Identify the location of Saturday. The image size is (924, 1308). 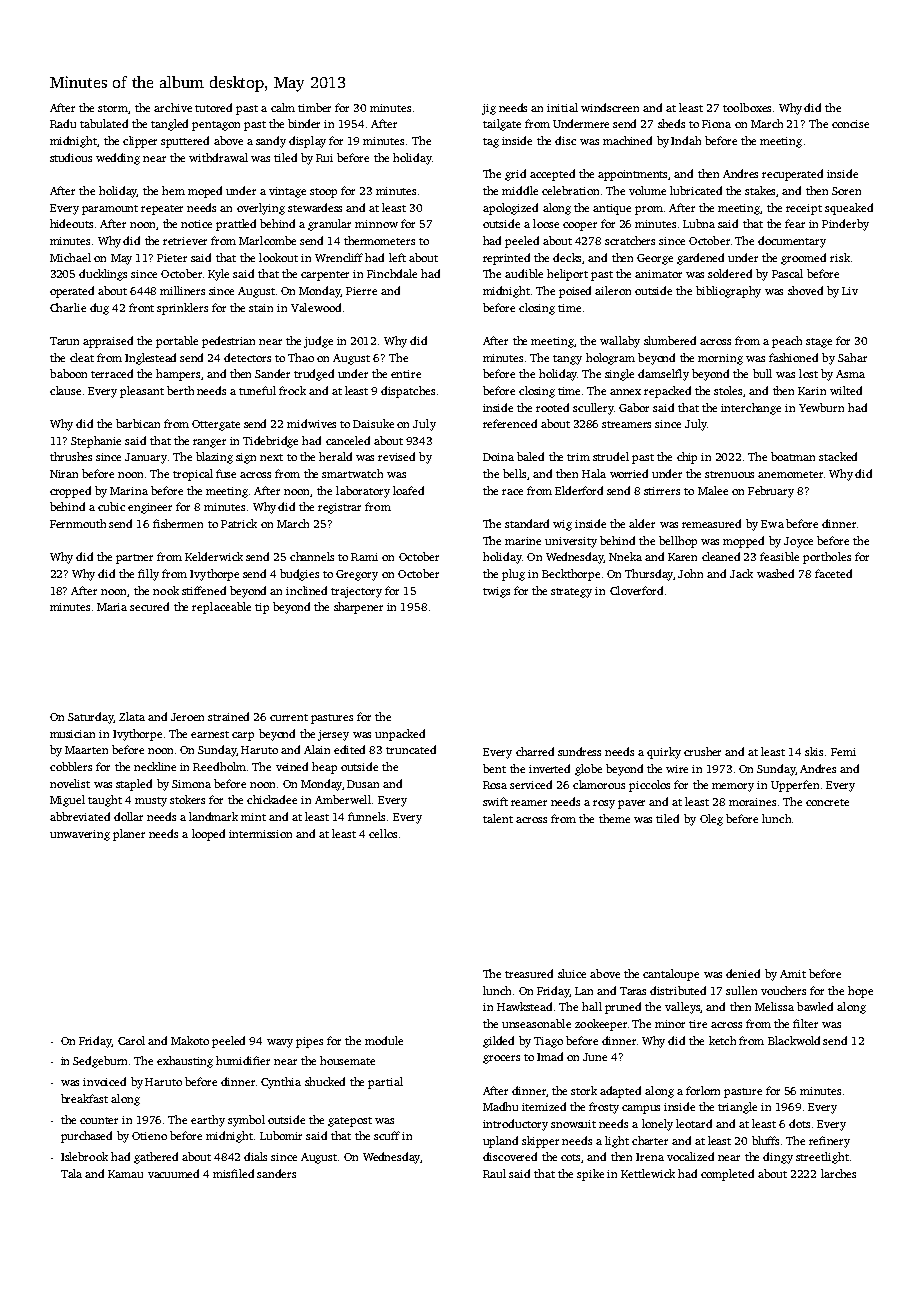
(91, 718).
